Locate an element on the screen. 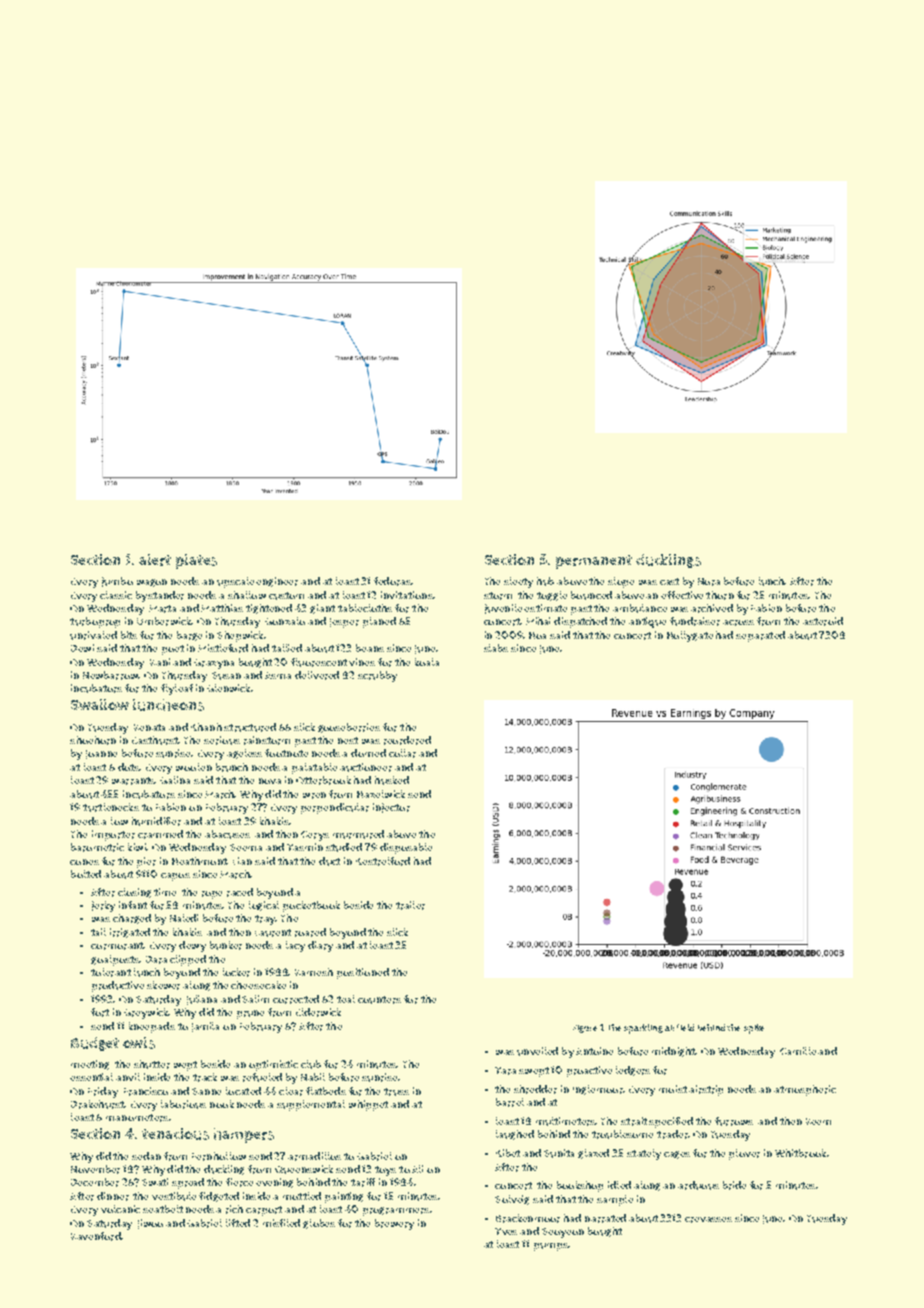  positioned is located at coordinates (363, 973).
